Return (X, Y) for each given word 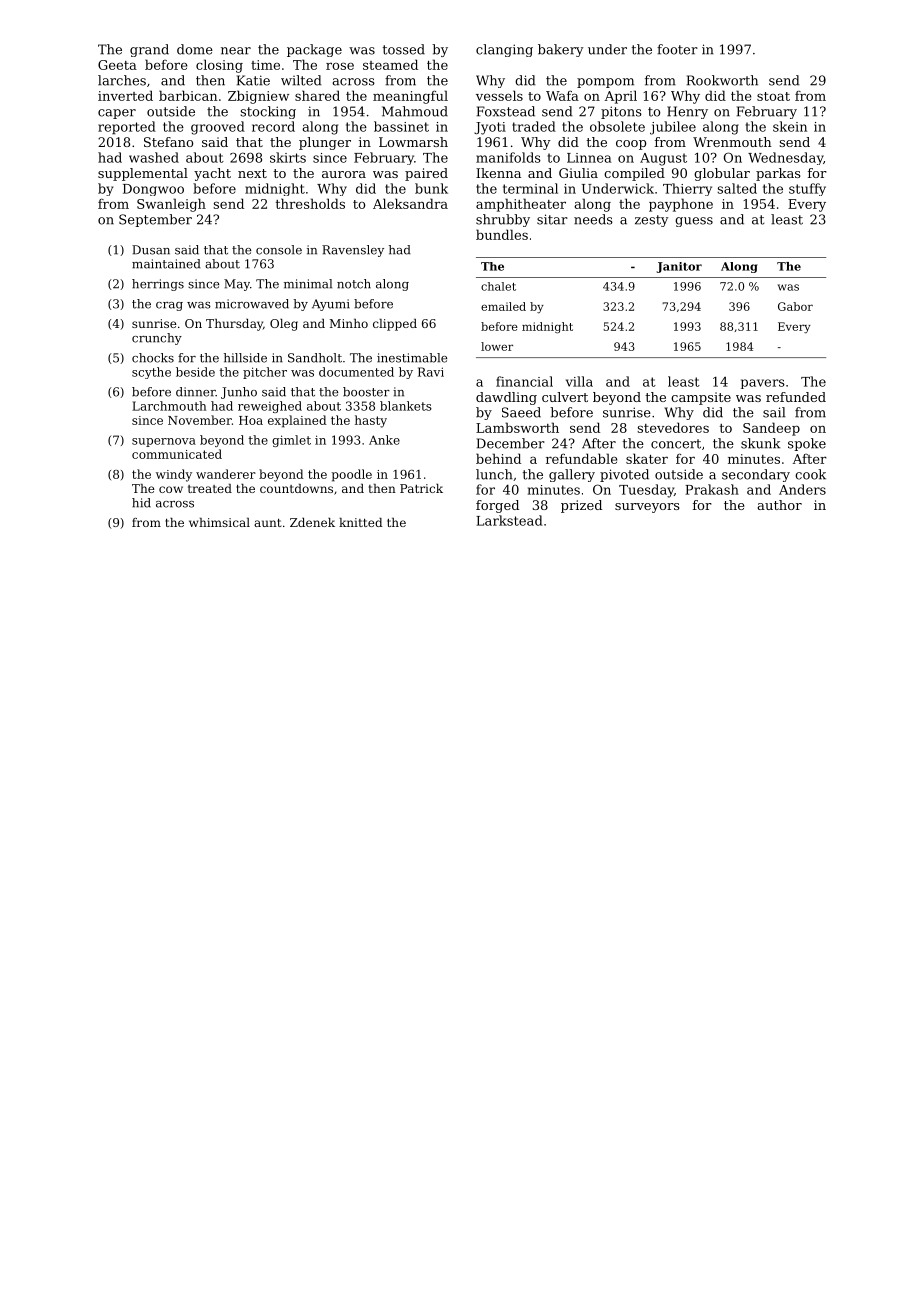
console (279, 250)
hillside (245, 358)
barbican (188, 95)
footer (677, 49)
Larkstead (509, 520)
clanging (504, 50)
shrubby (503, 220)
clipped (395, 325)
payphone (681, 205)
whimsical (219, 522)
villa (579, 381)
